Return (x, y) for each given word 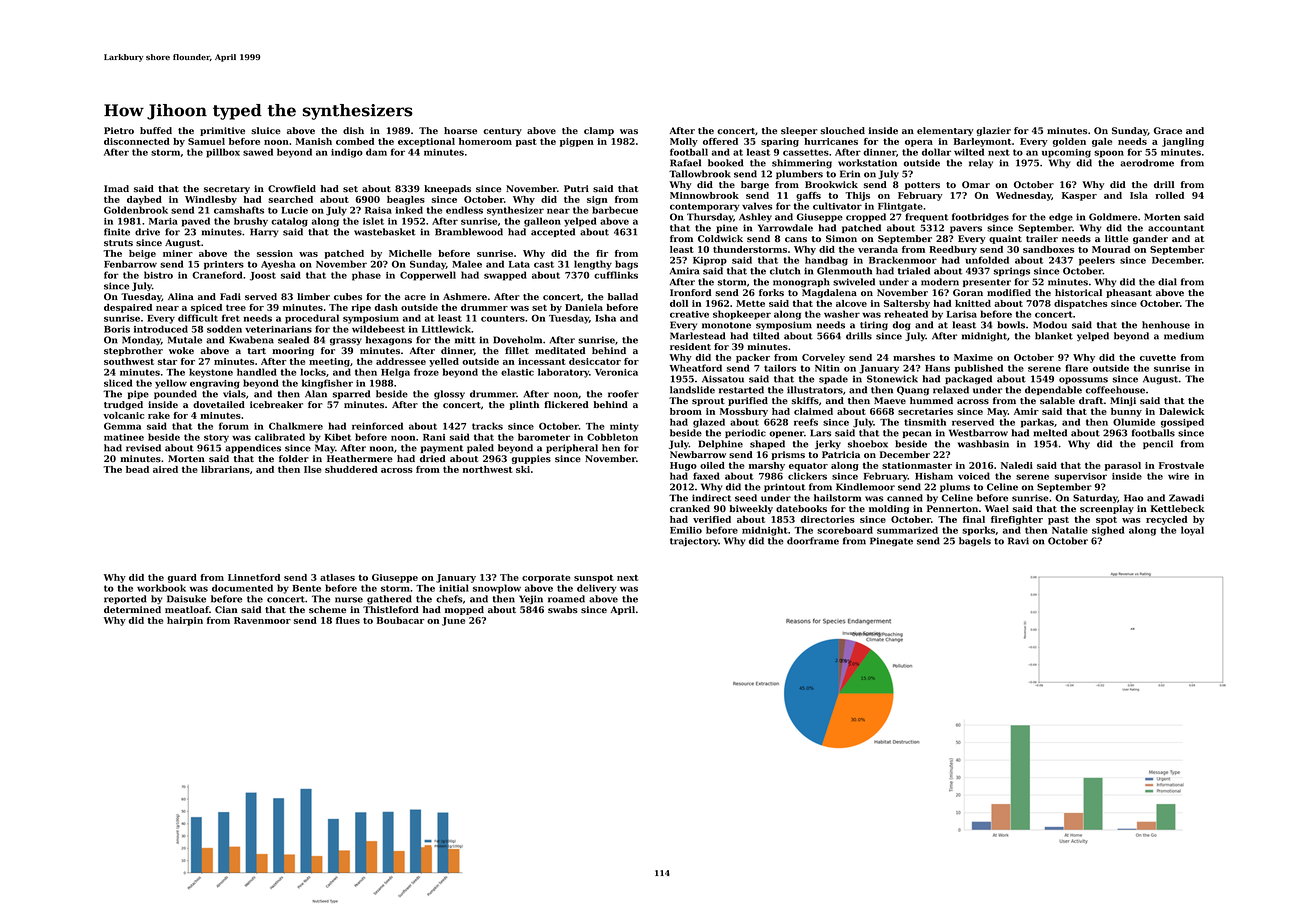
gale (1102, 142)
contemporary (704, 207)
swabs (563, 610)
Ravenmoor (262, 620)
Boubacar (400, 620)
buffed (156, 130)
